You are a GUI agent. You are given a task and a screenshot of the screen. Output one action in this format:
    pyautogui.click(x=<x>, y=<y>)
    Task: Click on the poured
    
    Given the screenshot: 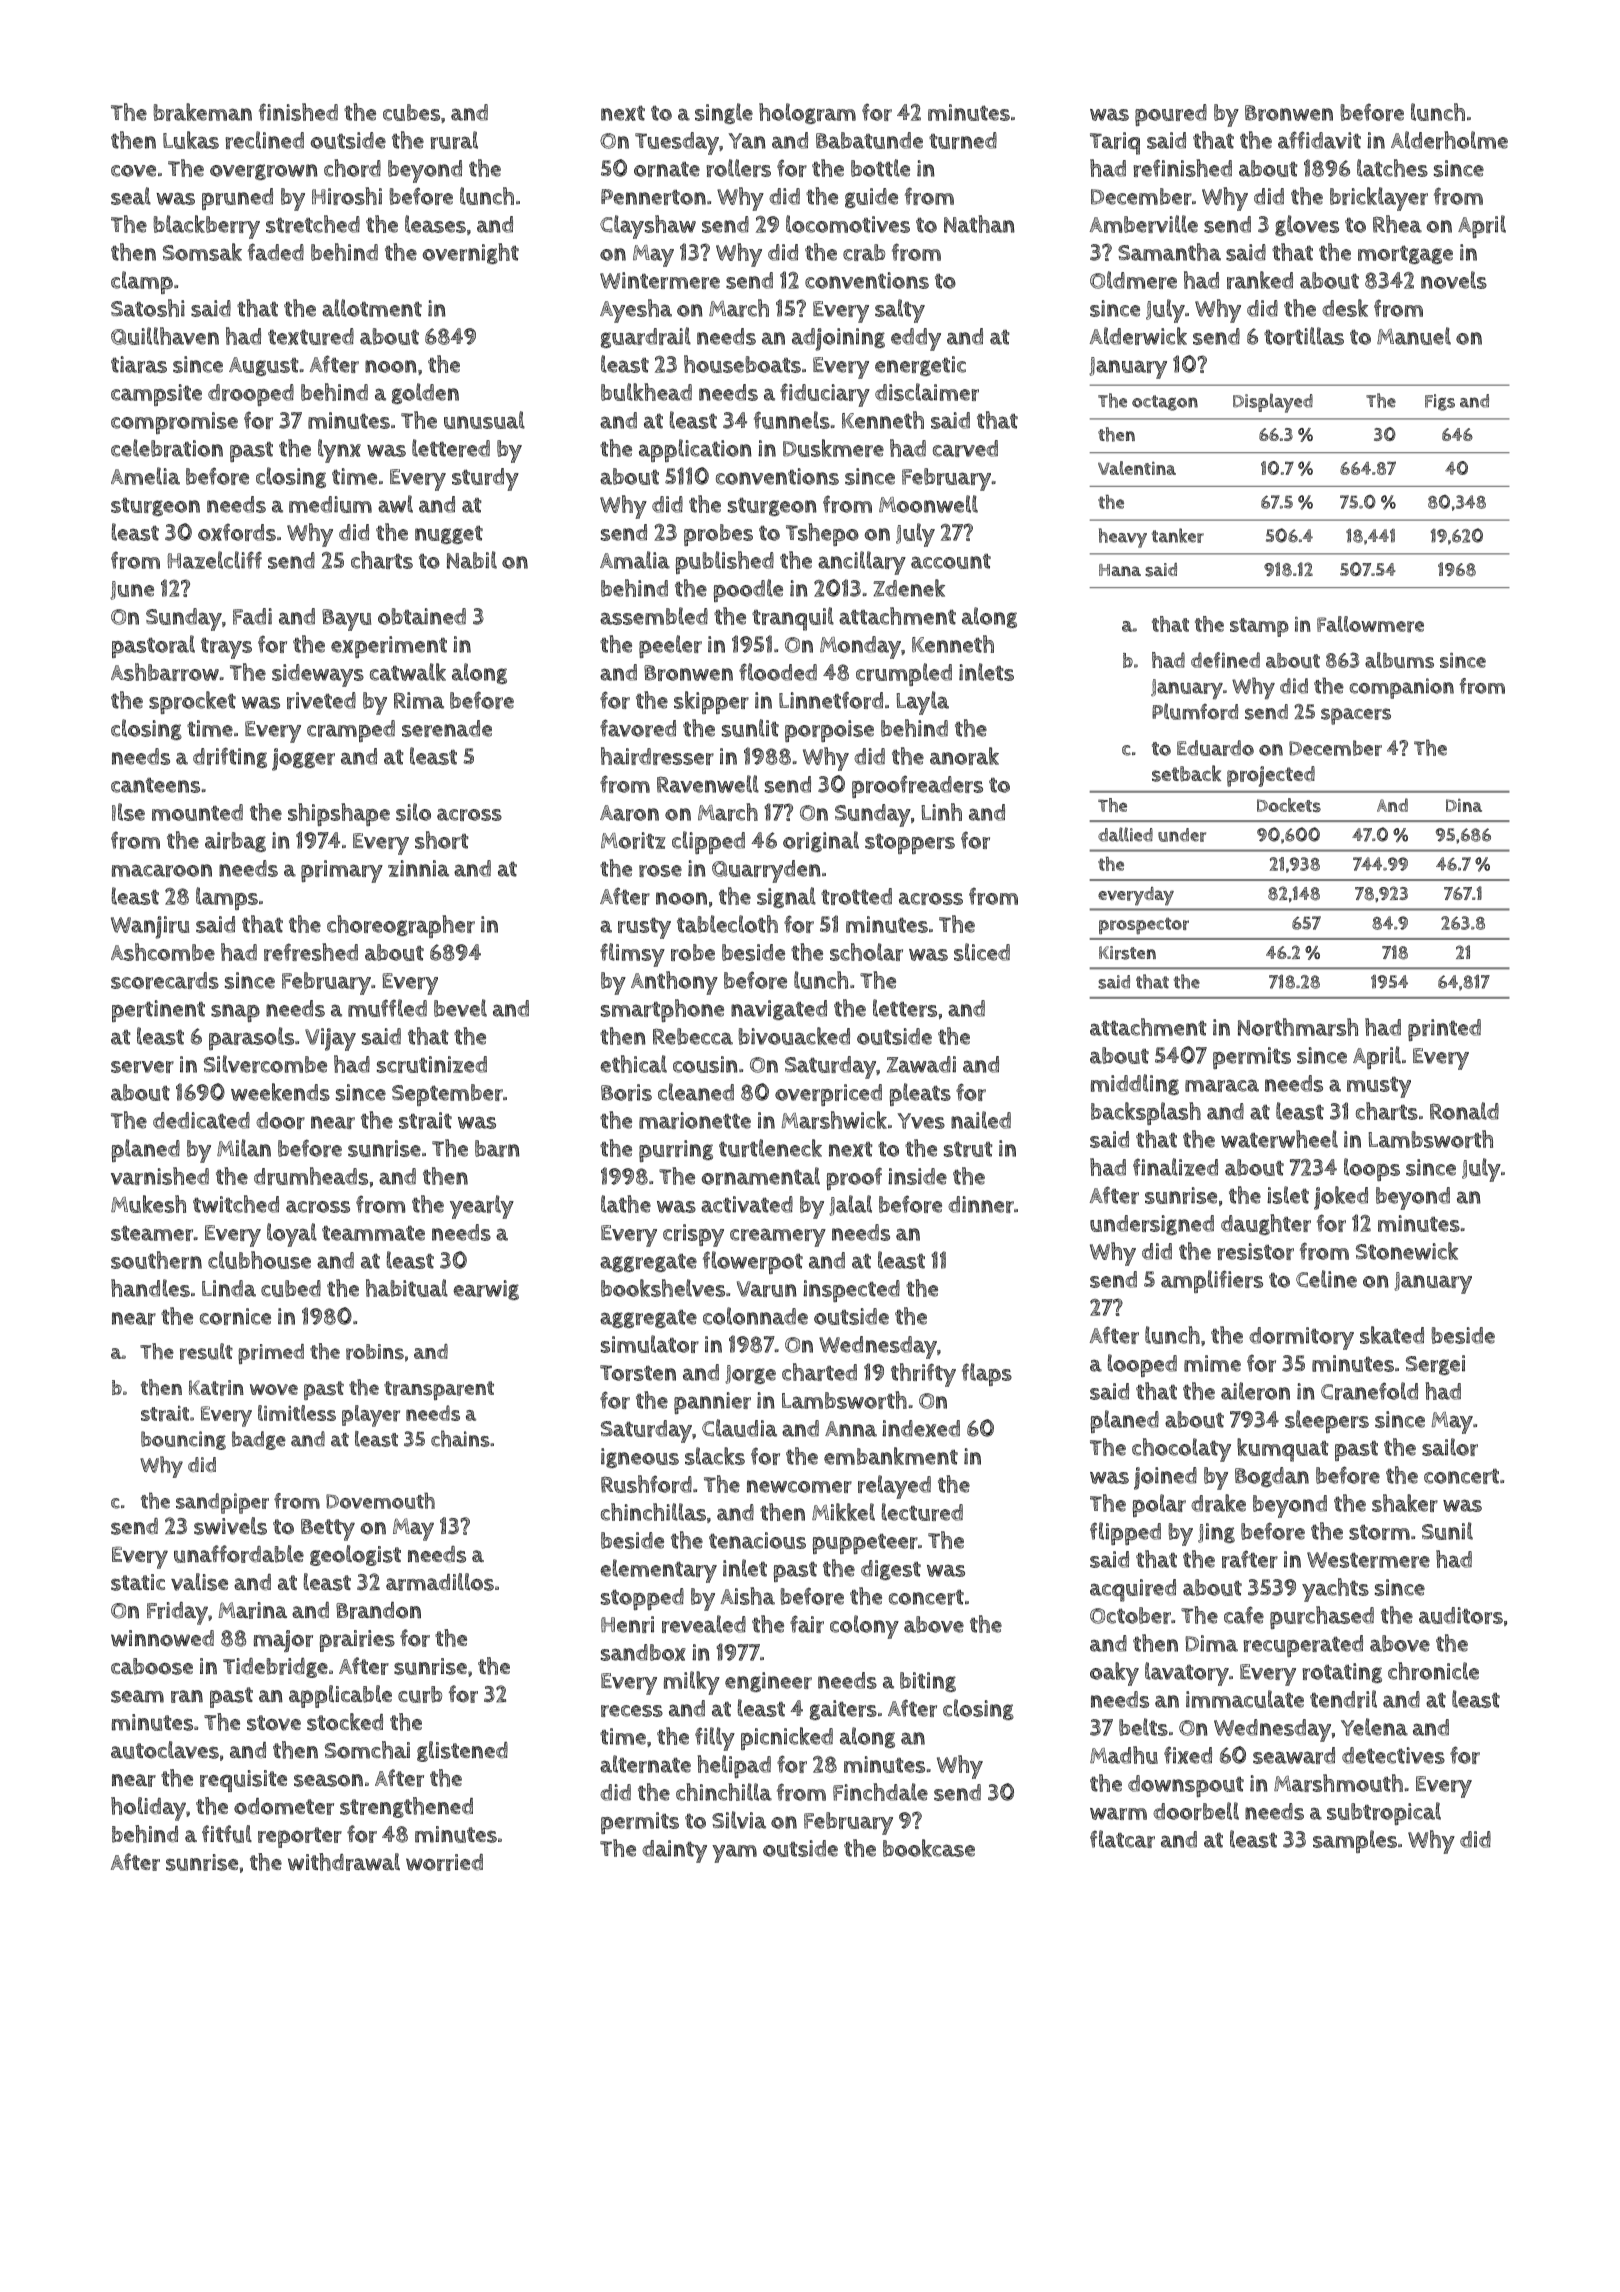 What is the action you would take?
    pyautogui.click(x=1171, y=115)
